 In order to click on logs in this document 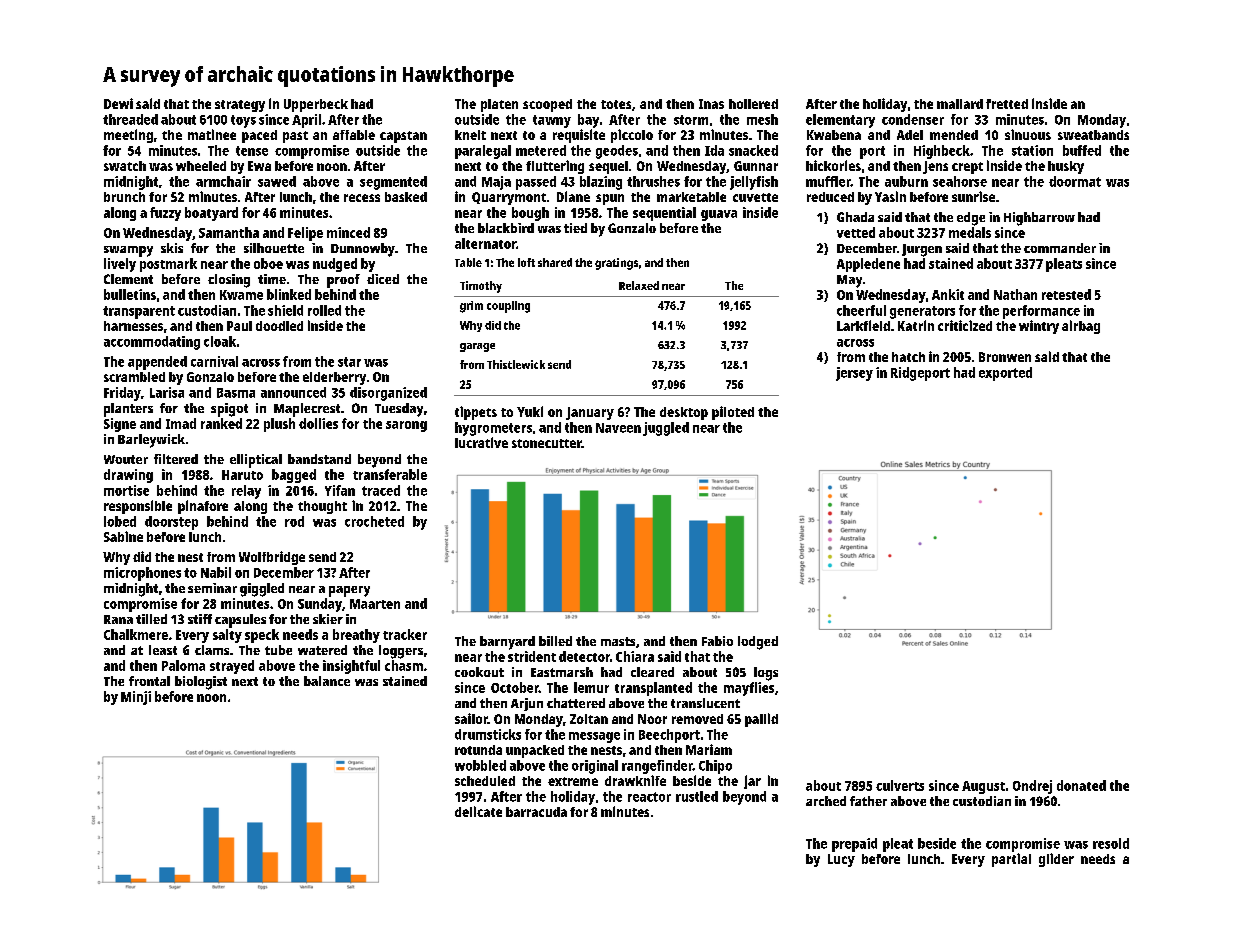, I will do `click(766, 674)`.
